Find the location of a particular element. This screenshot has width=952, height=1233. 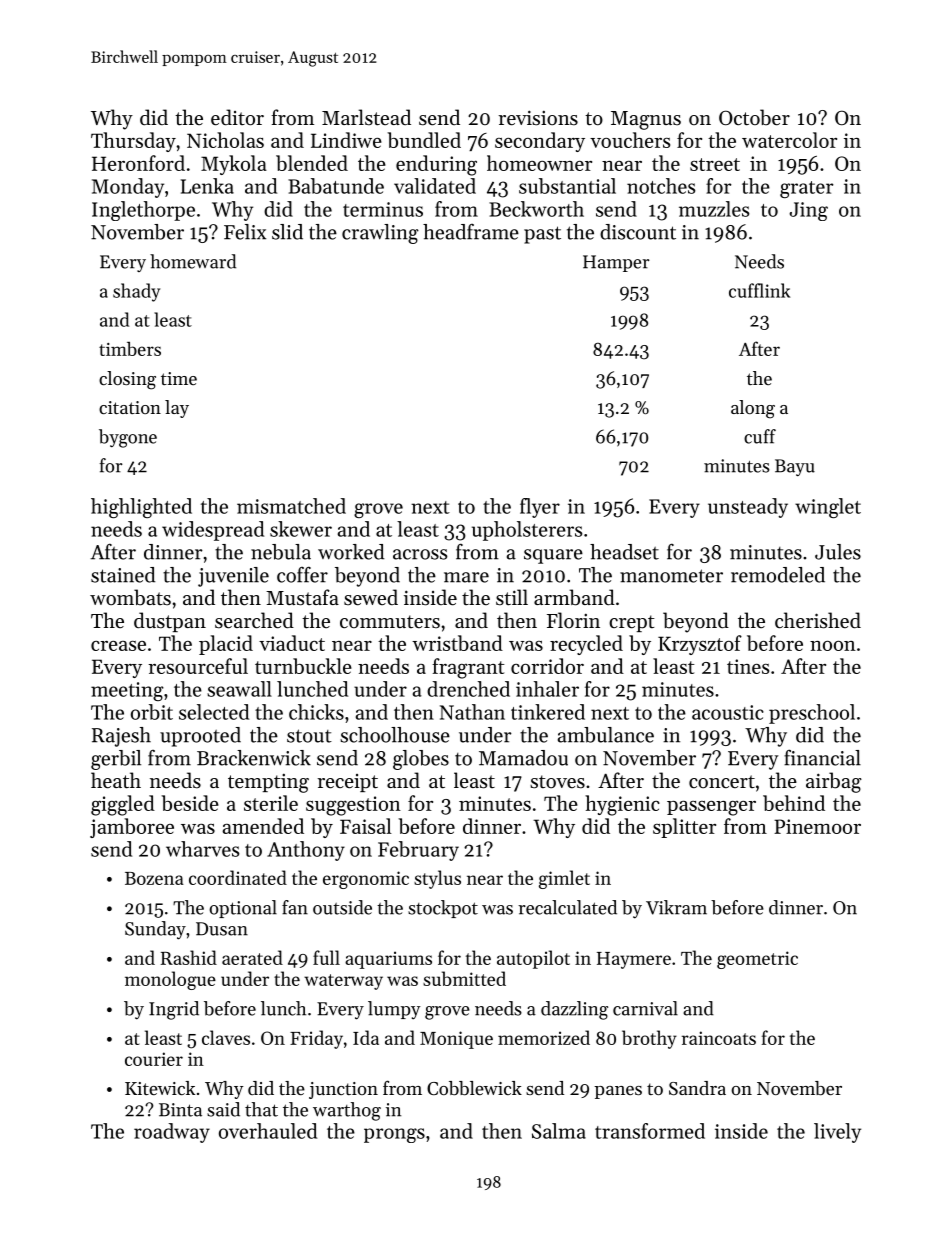

past is located at coordinates (542, 235).
